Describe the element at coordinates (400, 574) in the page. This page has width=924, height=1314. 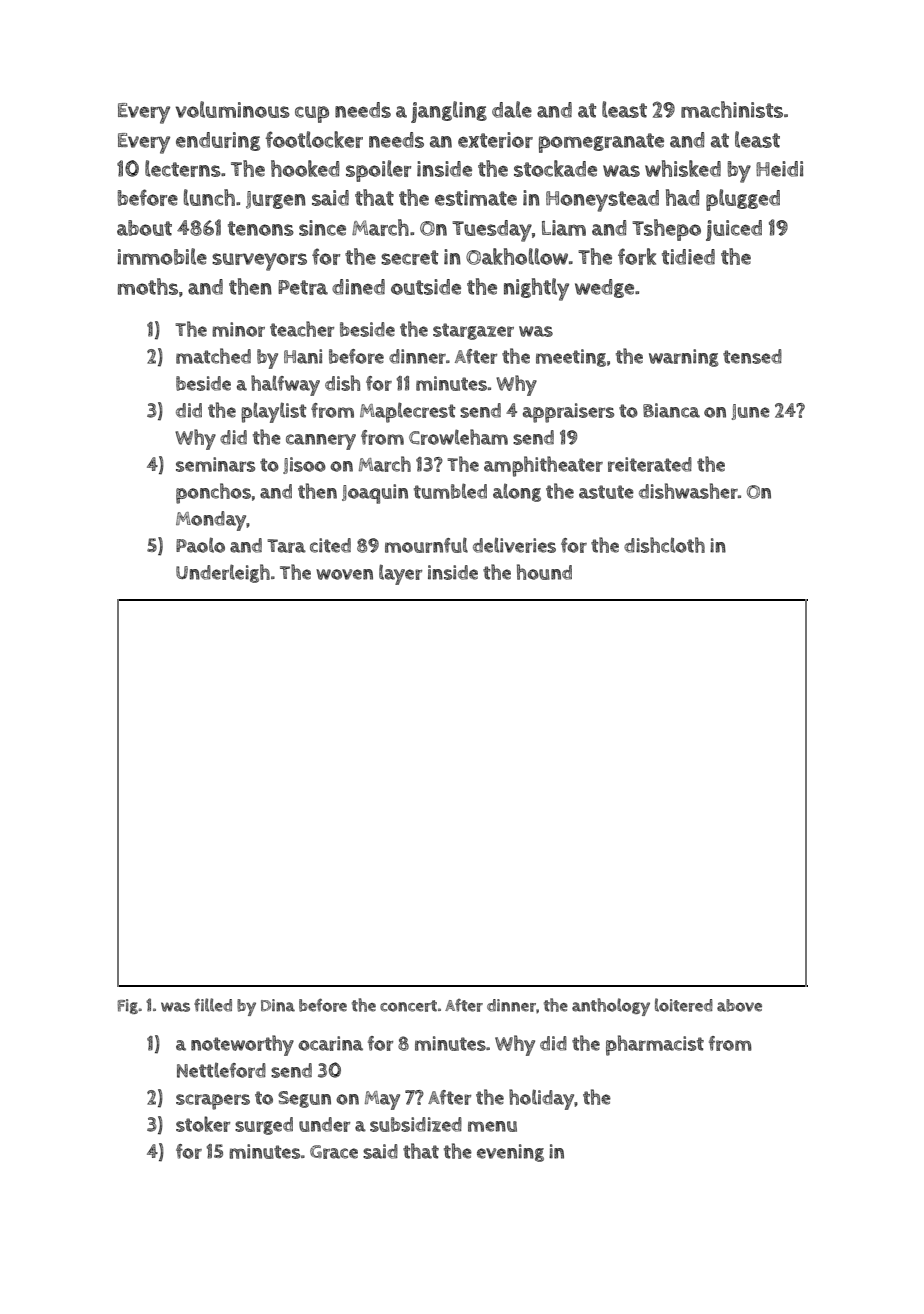
I see `layer` at that location.
